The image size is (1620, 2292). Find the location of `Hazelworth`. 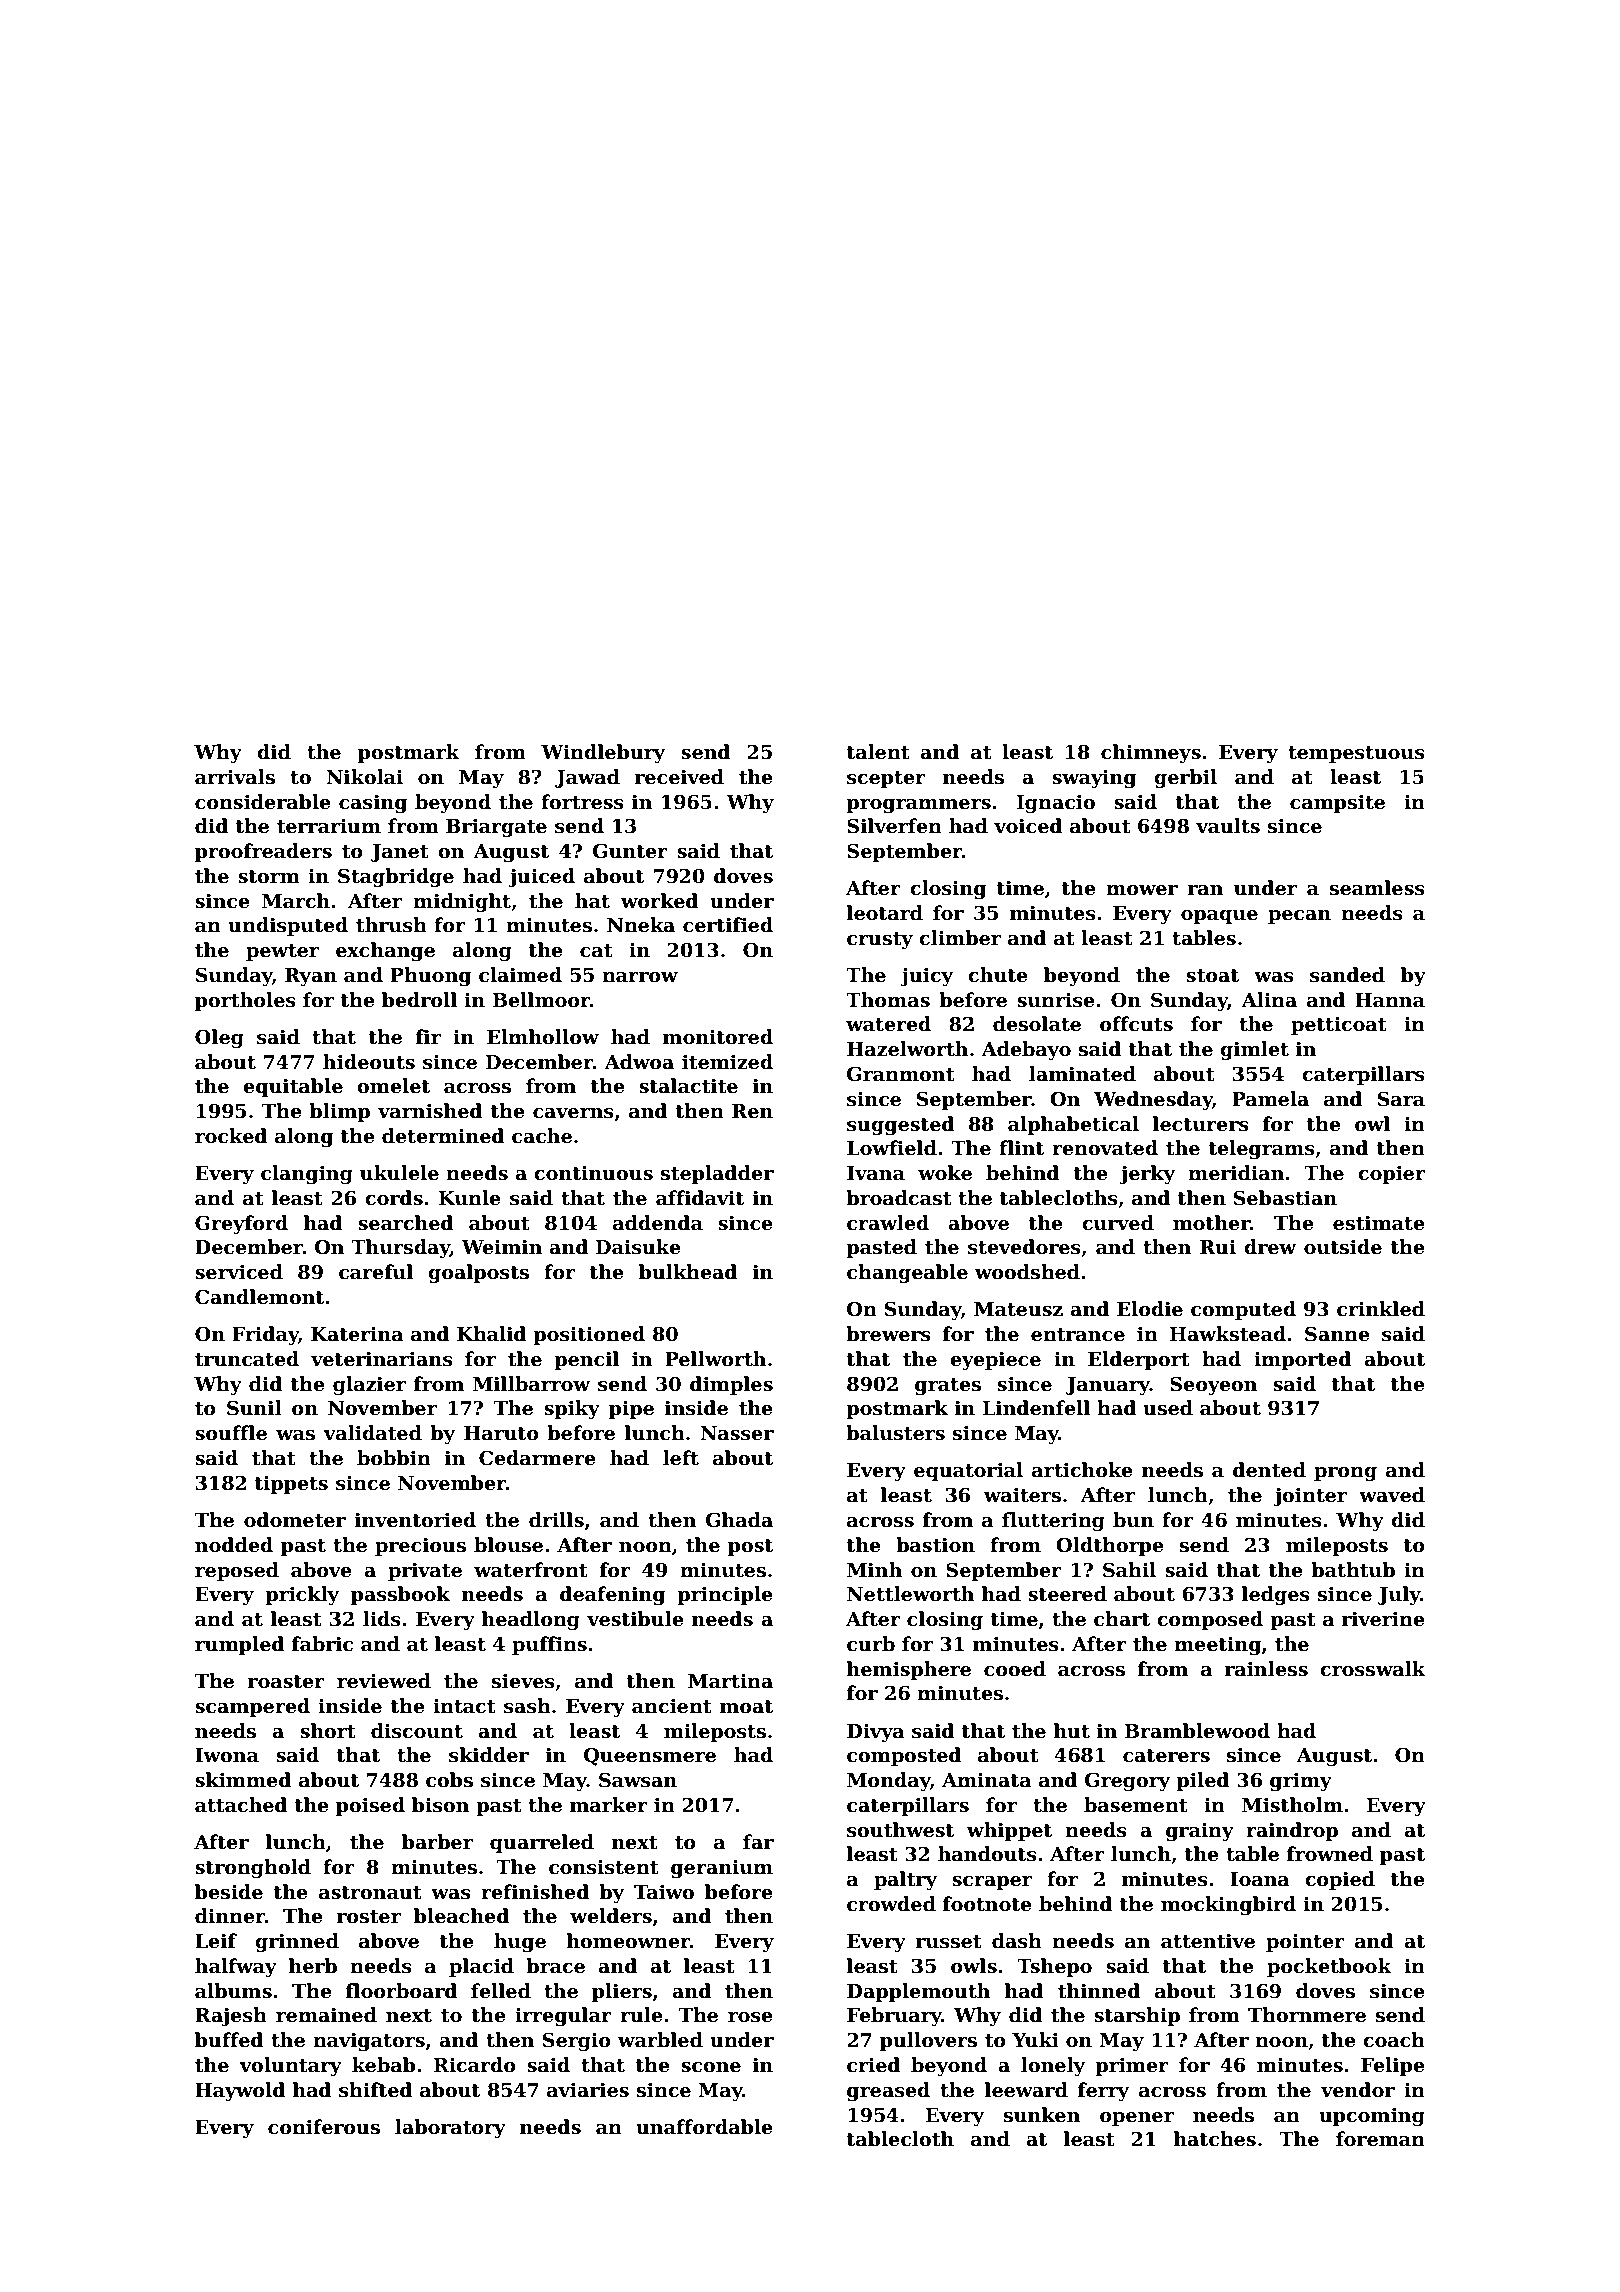

Hazelworth is located at coordinates (907, 1049).
